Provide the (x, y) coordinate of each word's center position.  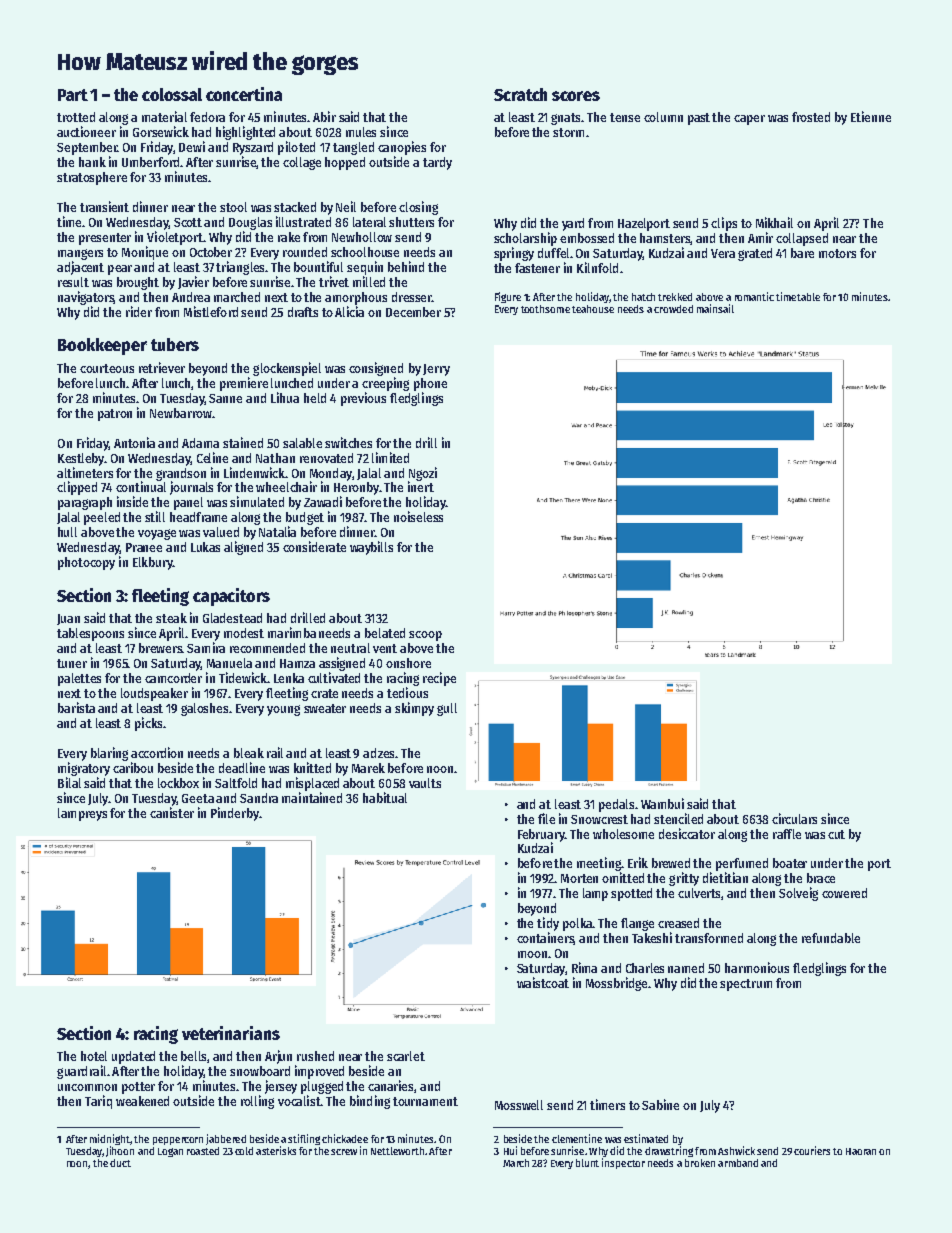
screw (344, 1152)
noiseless (418, 516)
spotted (631, 894)
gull (447, 709)
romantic (754, 296)
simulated (257, 501)
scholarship (525, 239)
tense (625, 117)
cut (836, 834)
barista (76, 707)
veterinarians (231, 1033)
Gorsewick (161, 131)
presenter (105, 239)
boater (790, 863)
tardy (437, 163)
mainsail (715, 308)
